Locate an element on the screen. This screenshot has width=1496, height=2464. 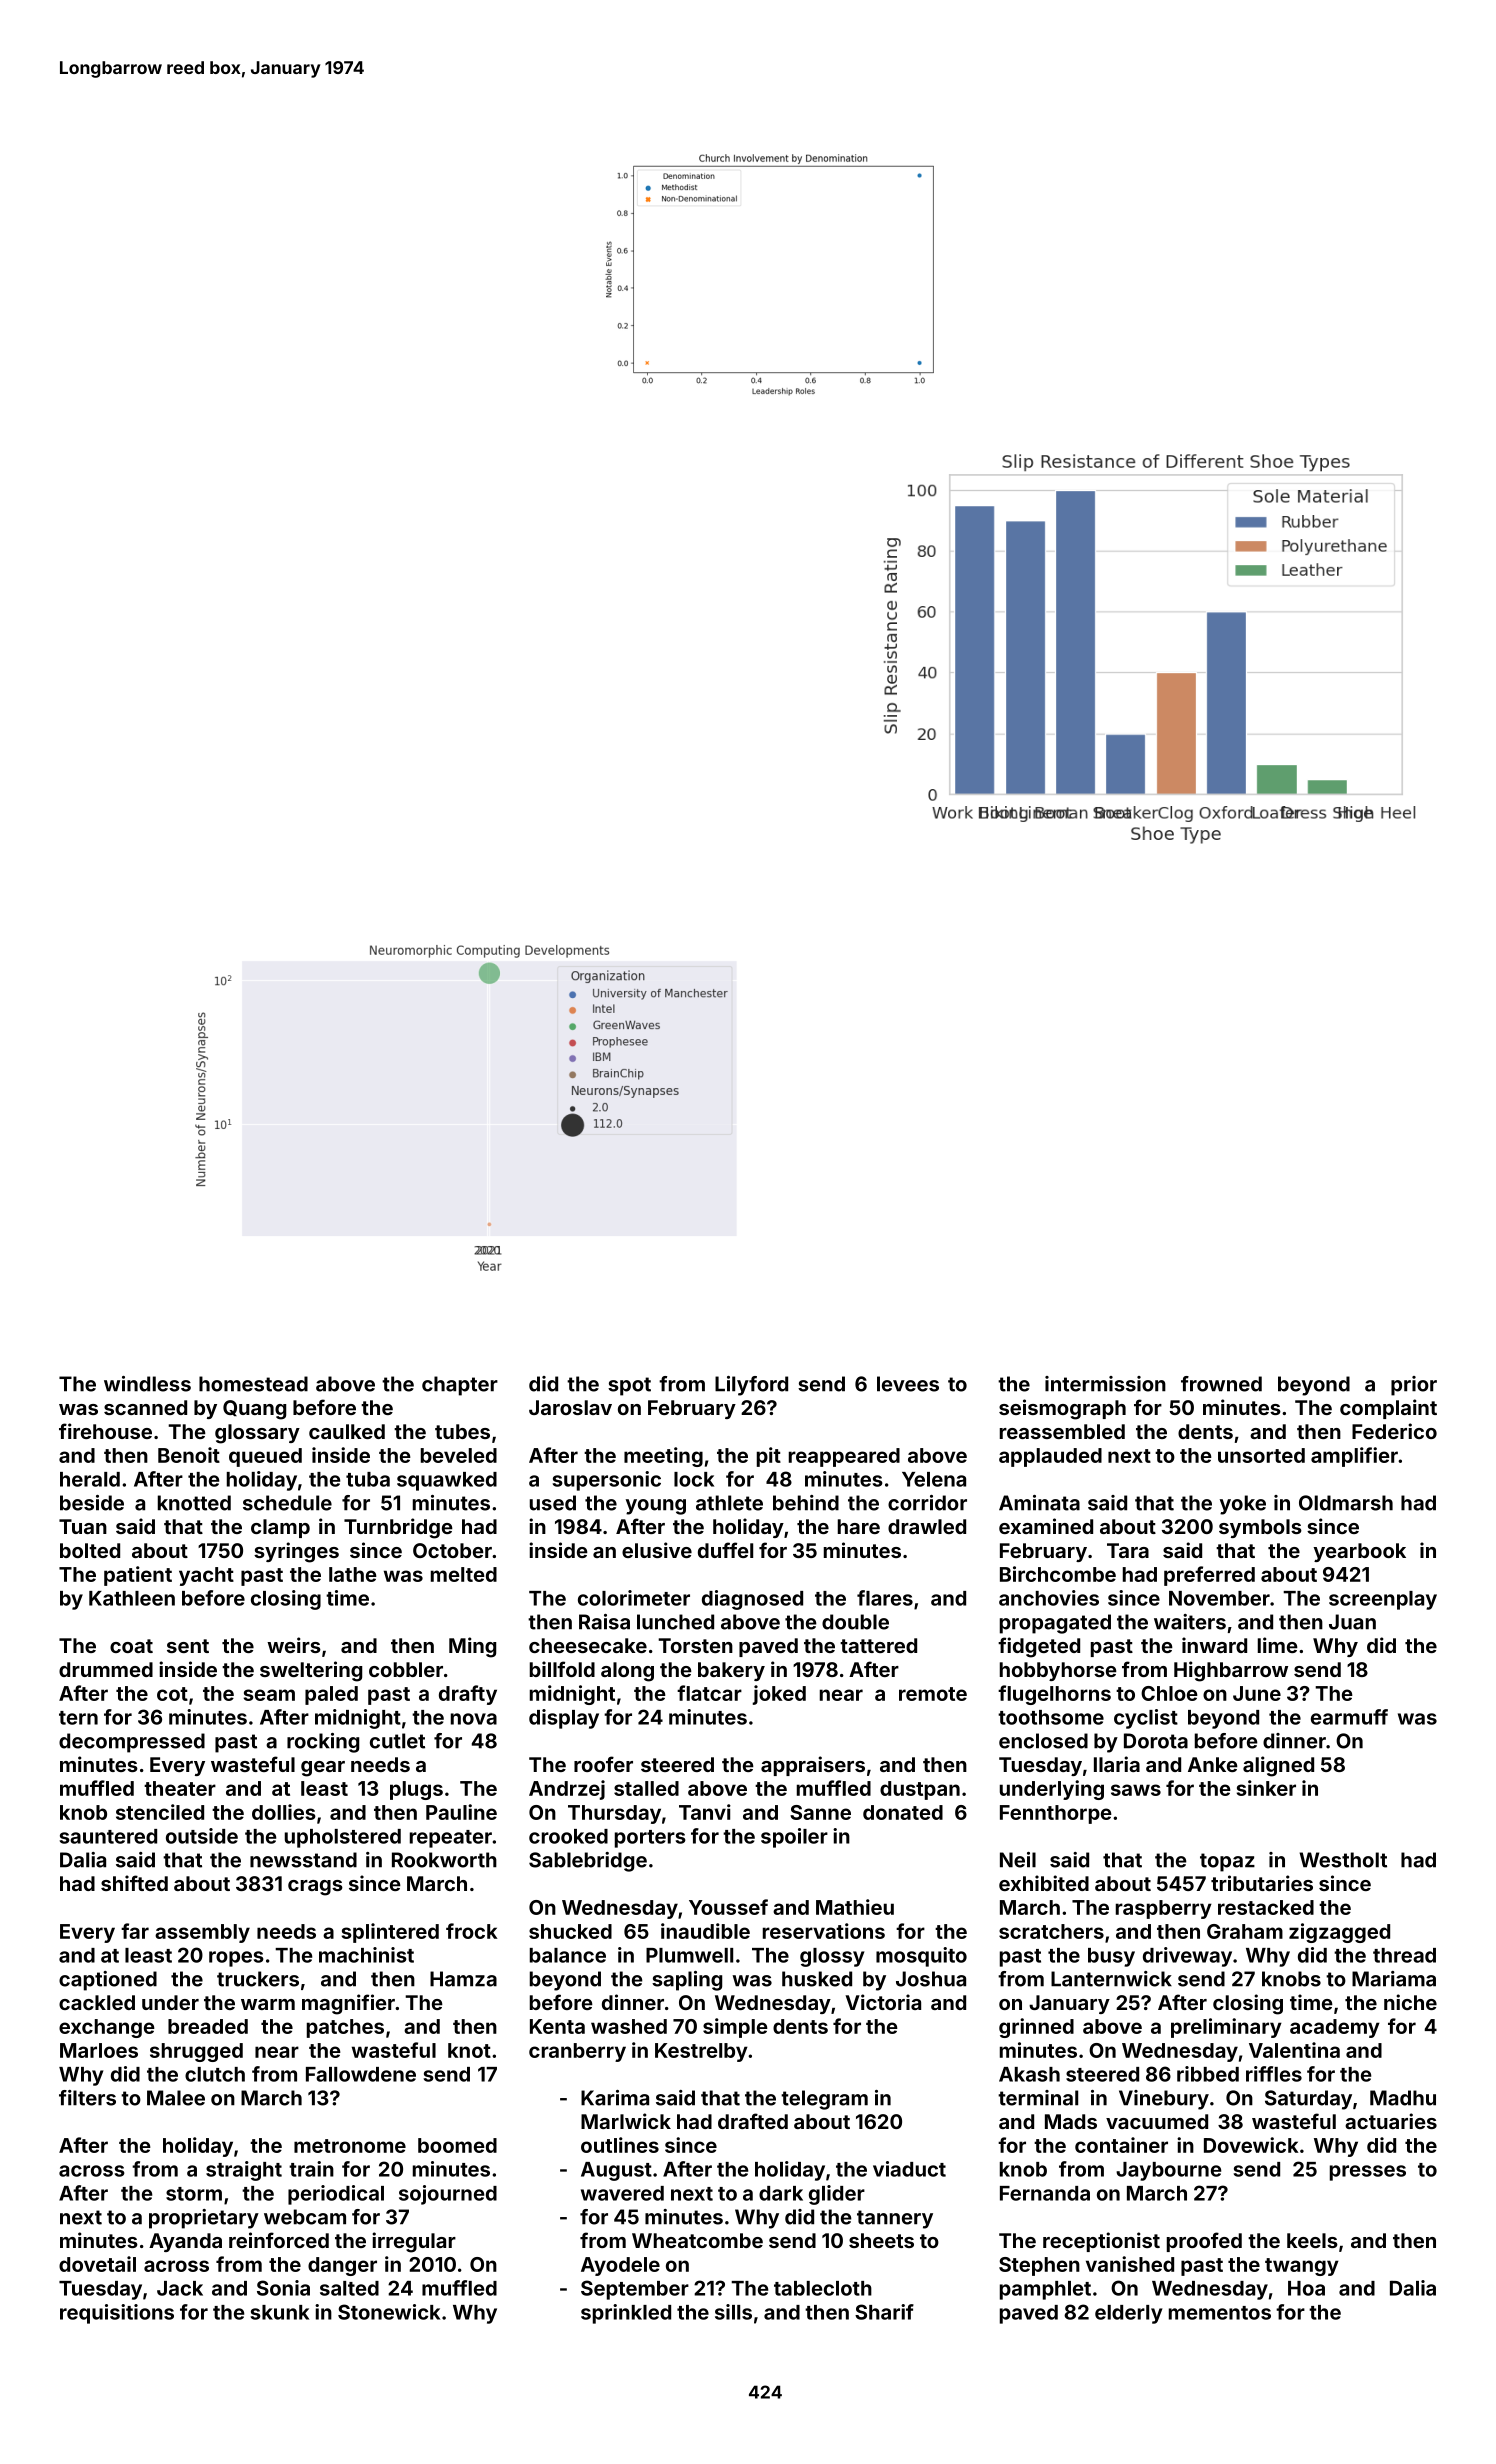
Jaybourne is located at coordinates (1168, 2171).
